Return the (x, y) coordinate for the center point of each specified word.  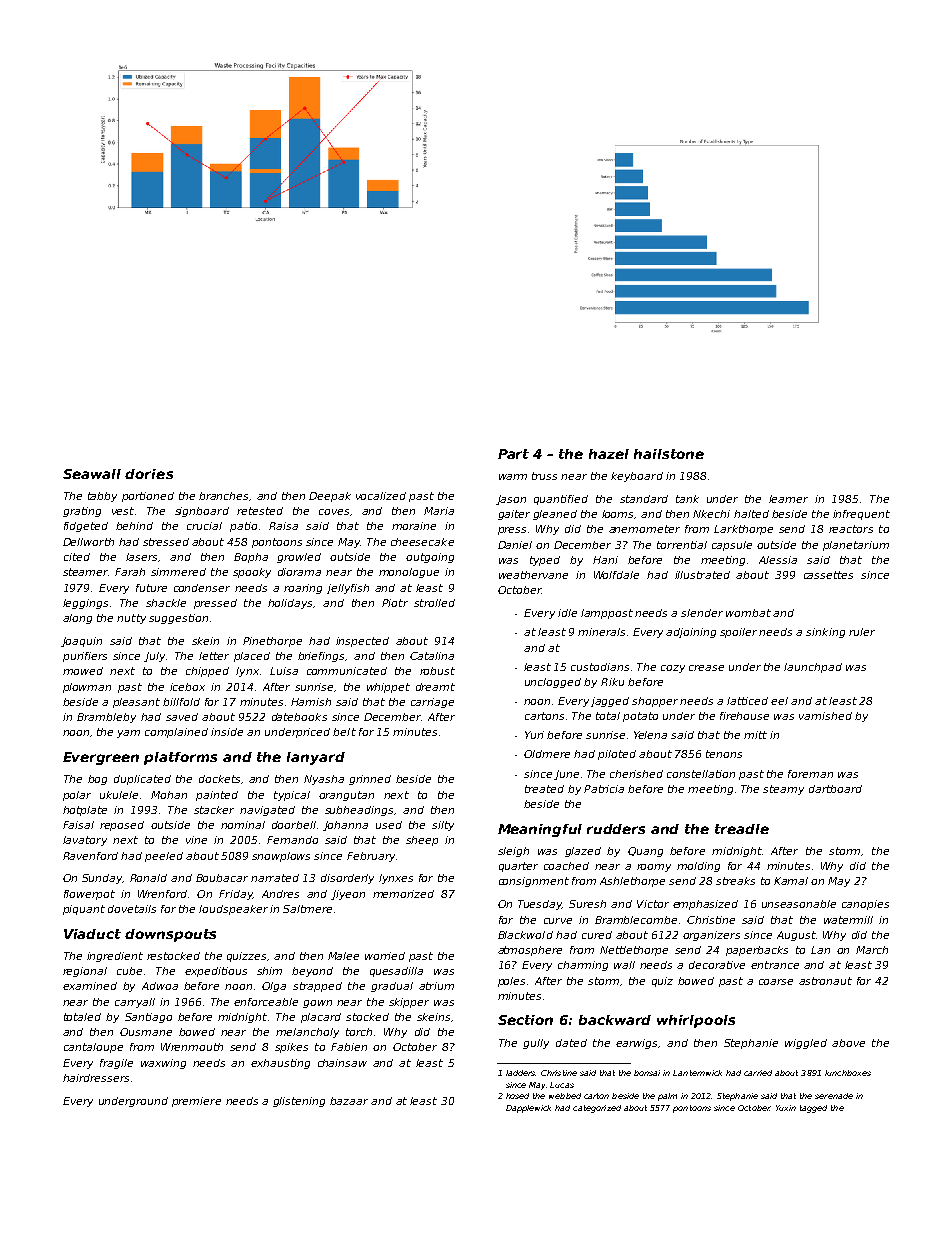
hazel (609, 454)
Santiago (148, 1018)
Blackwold (525, 935)
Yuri (534, 735)
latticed (747, 701)
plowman (87, 688)
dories (149, 474)
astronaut (825, 981)
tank (687, 499)
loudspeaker (233, 910)
